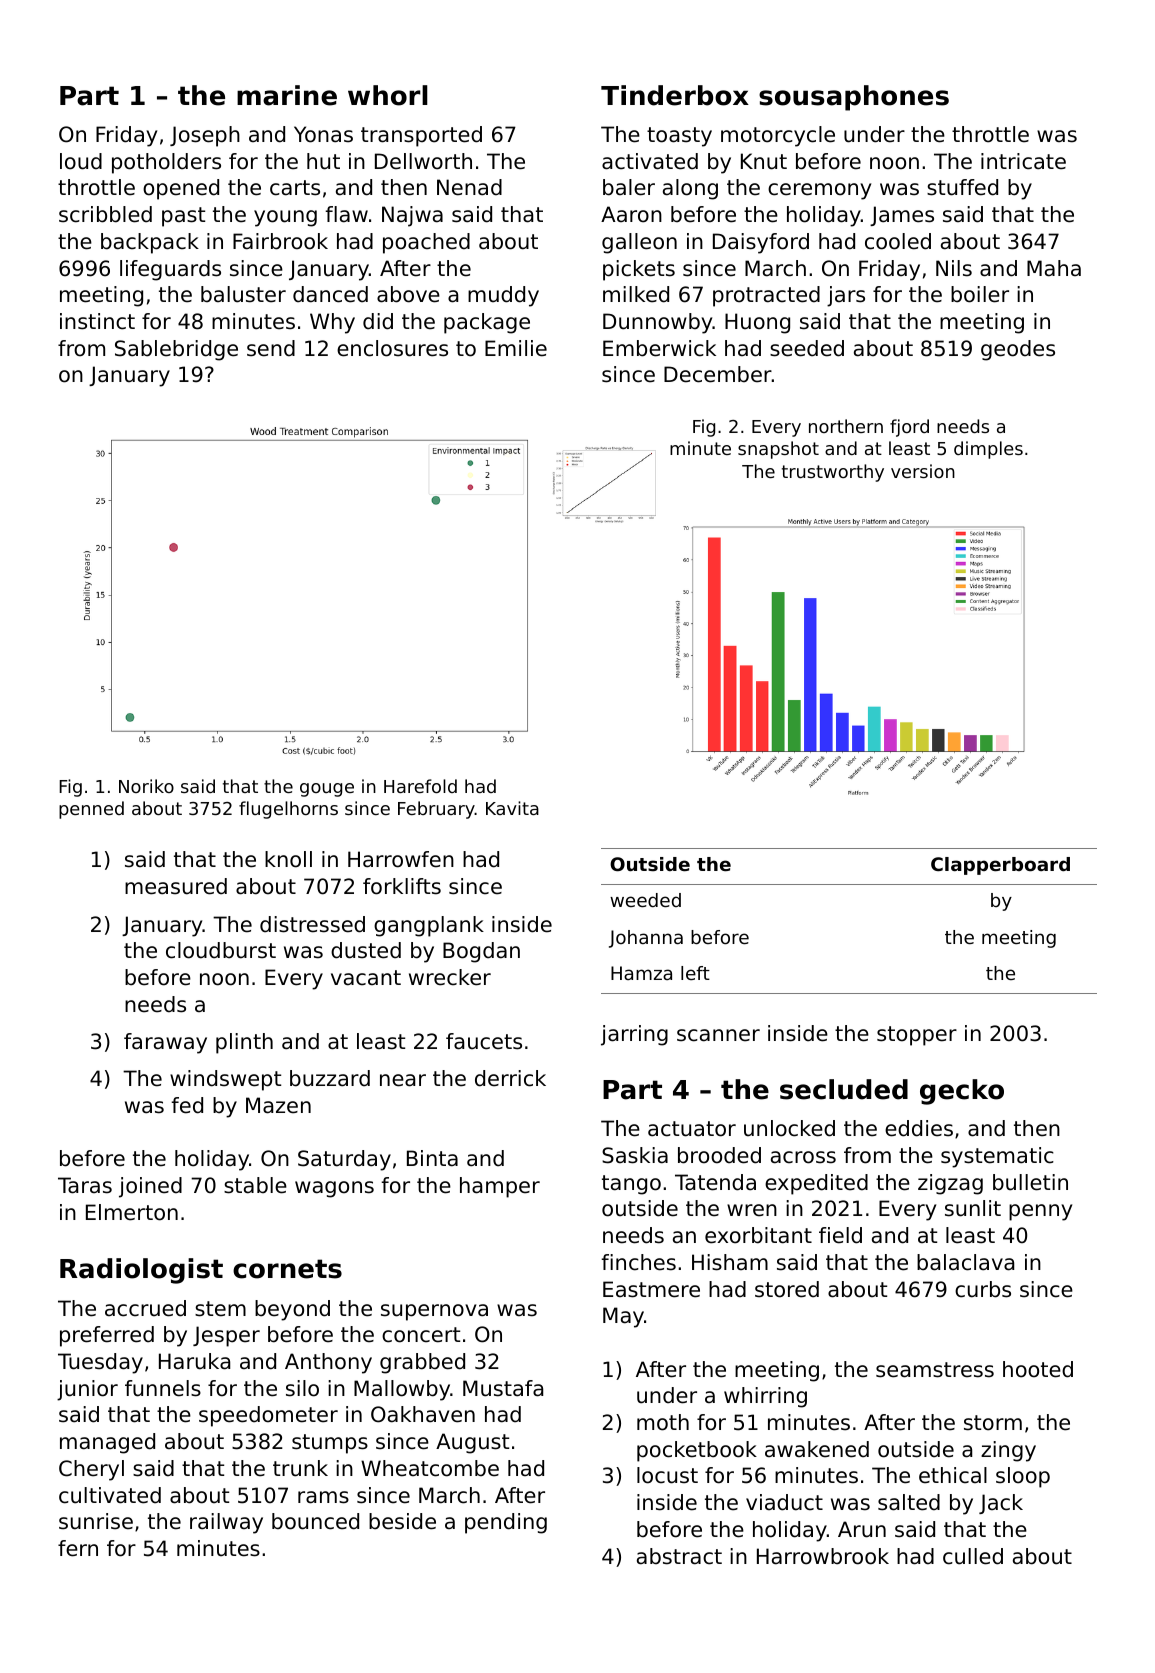  I want to click on sousaphones, so click(854, 98).
